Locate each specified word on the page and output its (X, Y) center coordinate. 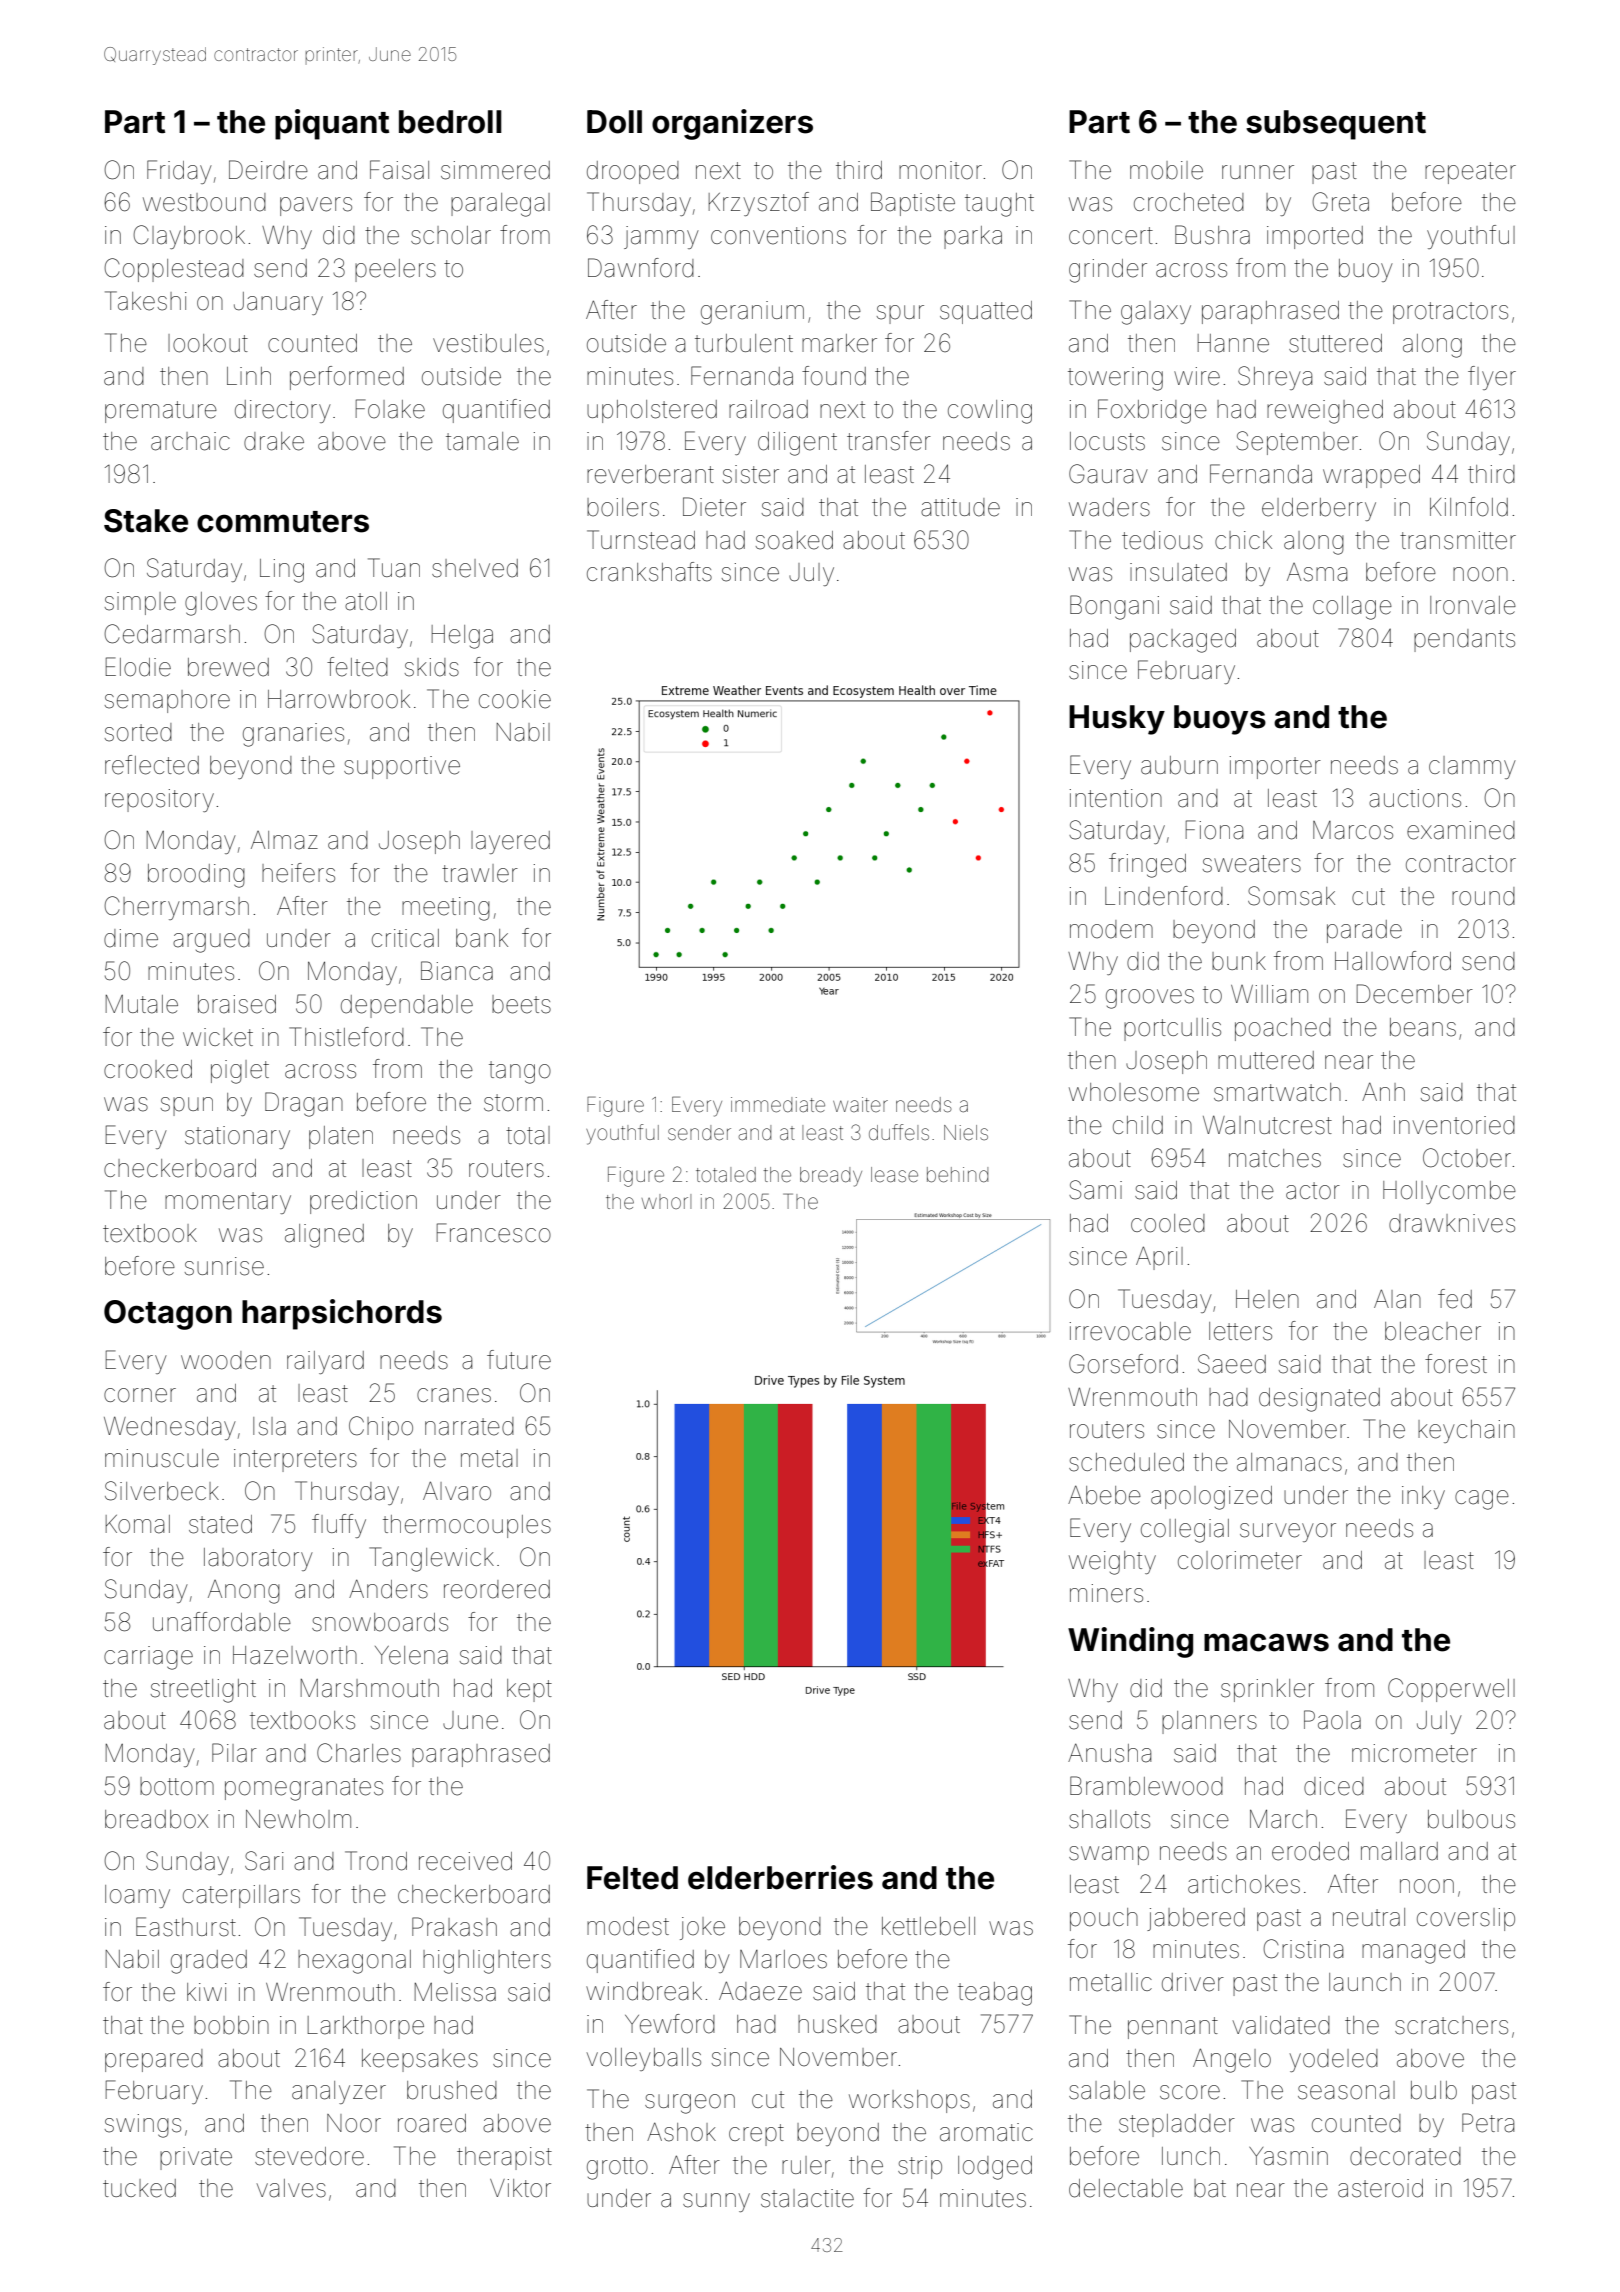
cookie (515, 699)
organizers (732, 124)
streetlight (203, 1691)
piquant (332, 124)
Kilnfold (1469, 507)
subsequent (1336, 125)
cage (1482, 1500)
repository (159, 800)
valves (291, 2188)
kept (529, 1690)
